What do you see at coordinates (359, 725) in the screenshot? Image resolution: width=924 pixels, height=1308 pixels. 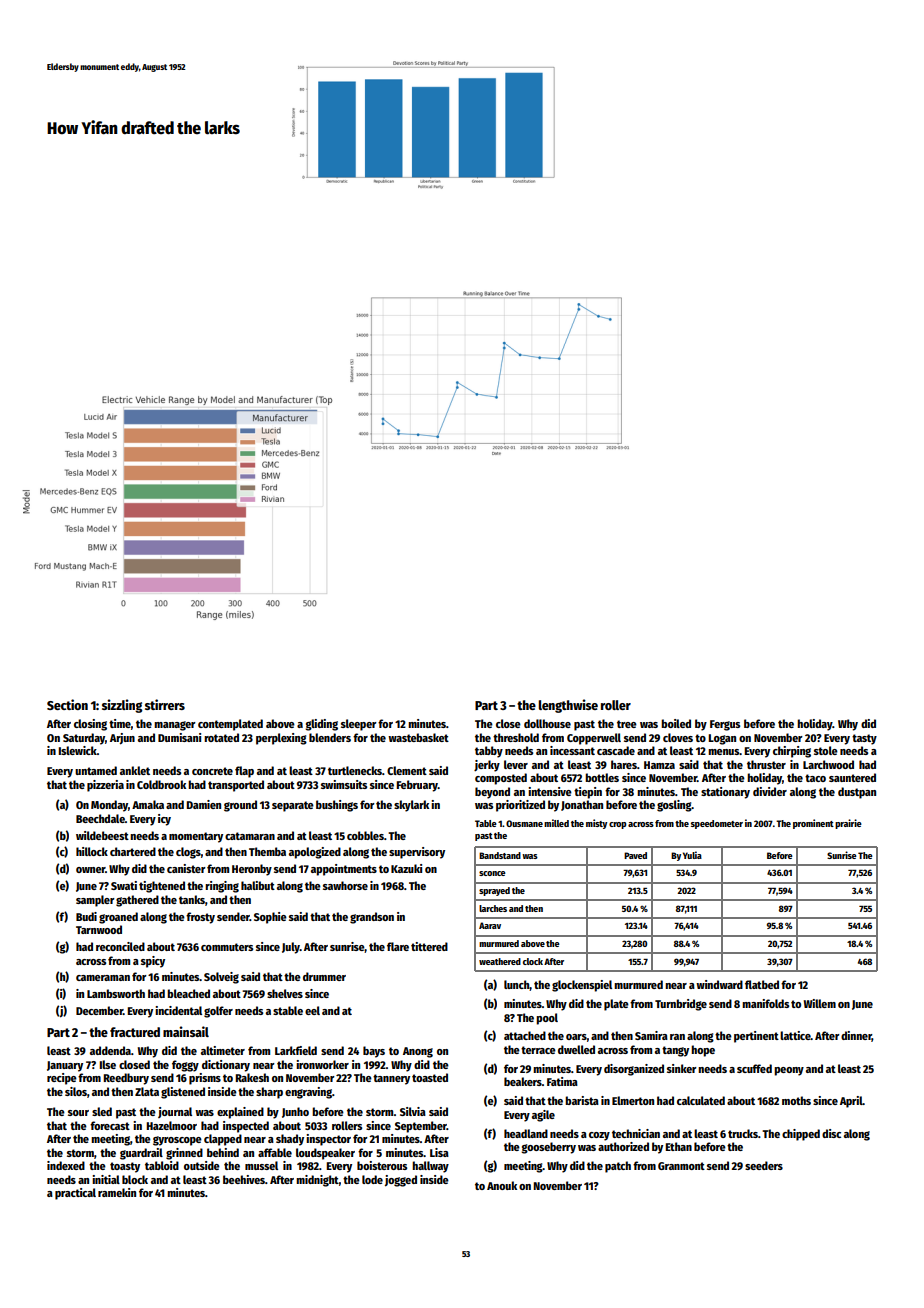 I see `sleeper` at bounding box center [359, 725].
